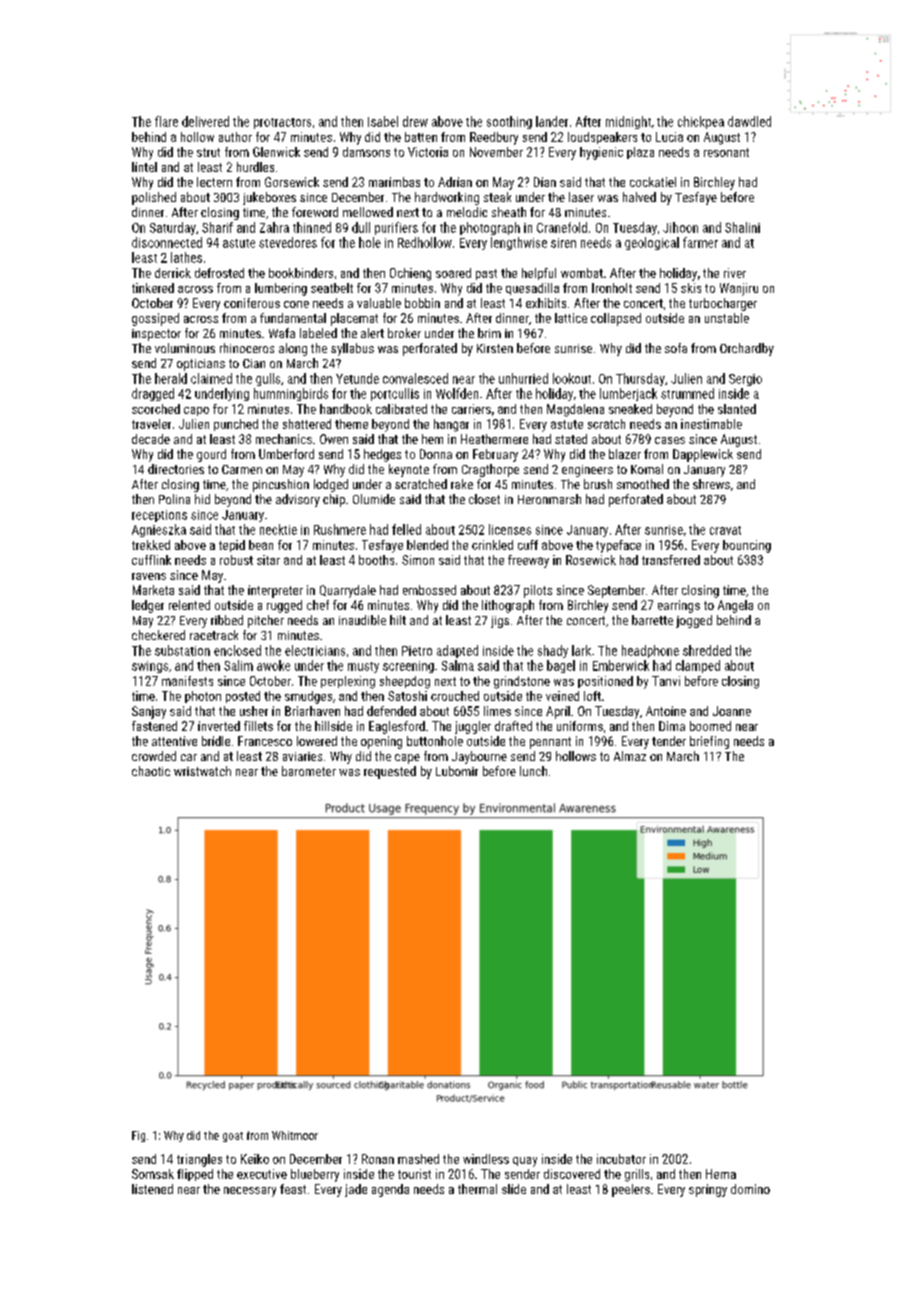 This screenshot has height=1316, width=908. I want to click on coniferous, so click(252, 303).
